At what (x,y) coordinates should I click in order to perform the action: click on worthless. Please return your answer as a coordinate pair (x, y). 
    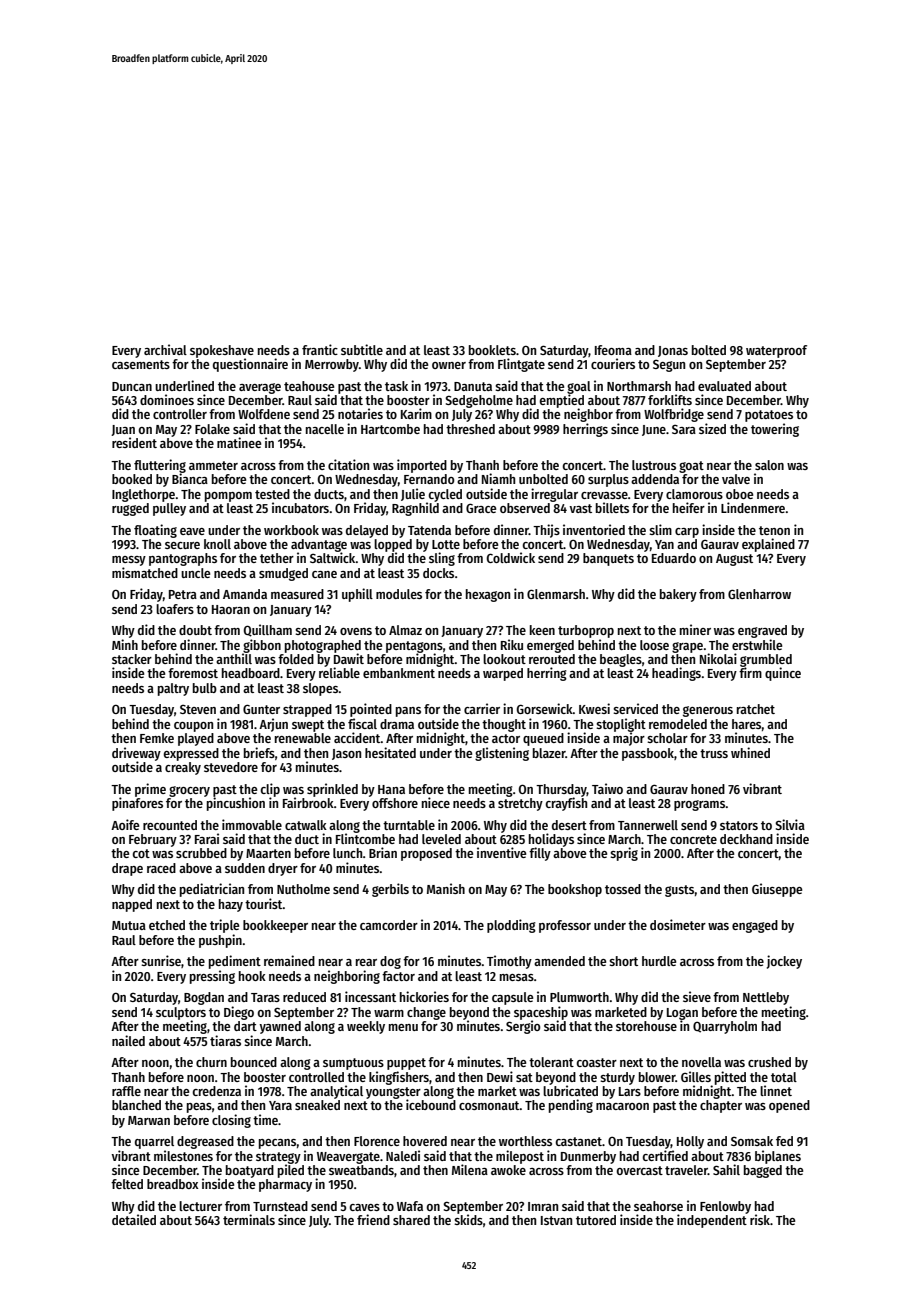
    Looking at the image, I should click on (525, 1141).
